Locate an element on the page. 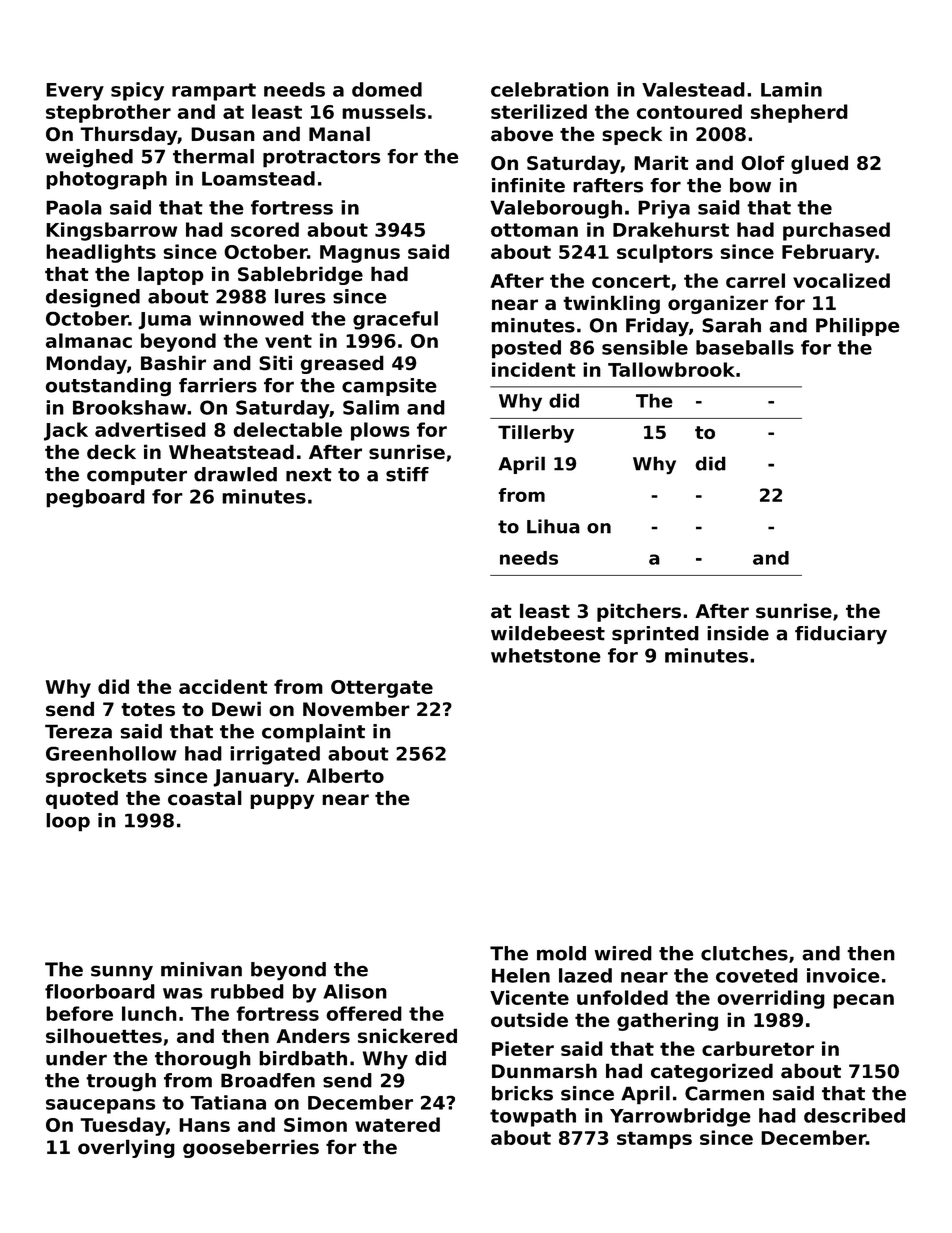  Philippe is located at coordinates (857, 327).
